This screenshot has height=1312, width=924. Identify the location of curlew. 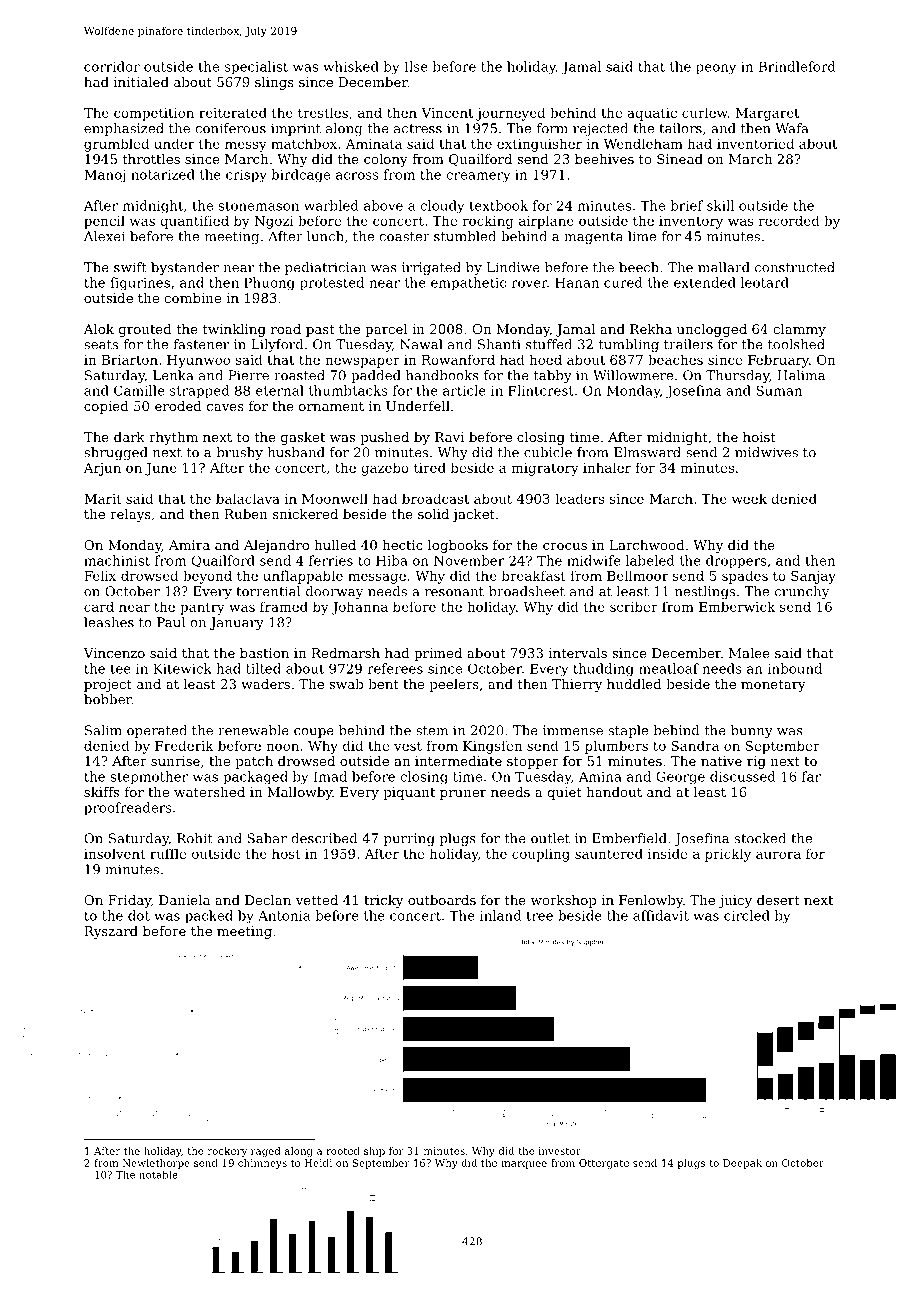
(705, 112).
